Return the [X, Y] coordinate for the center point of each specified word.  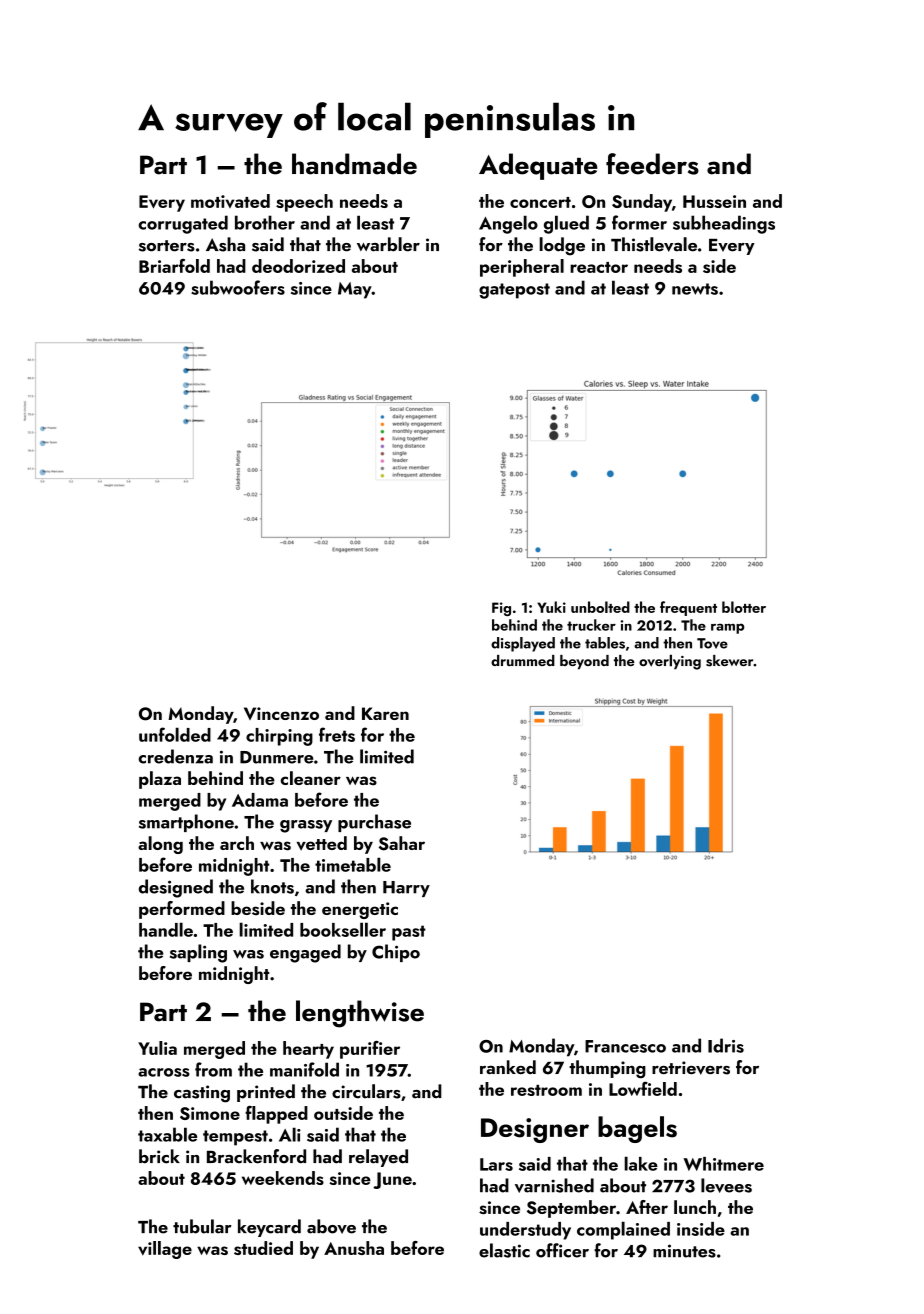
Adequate [538, 166]
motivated [230, 201]
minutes [684, 1251]
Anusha [354, 1248]
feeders [652, 164]
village [165, 1250]
